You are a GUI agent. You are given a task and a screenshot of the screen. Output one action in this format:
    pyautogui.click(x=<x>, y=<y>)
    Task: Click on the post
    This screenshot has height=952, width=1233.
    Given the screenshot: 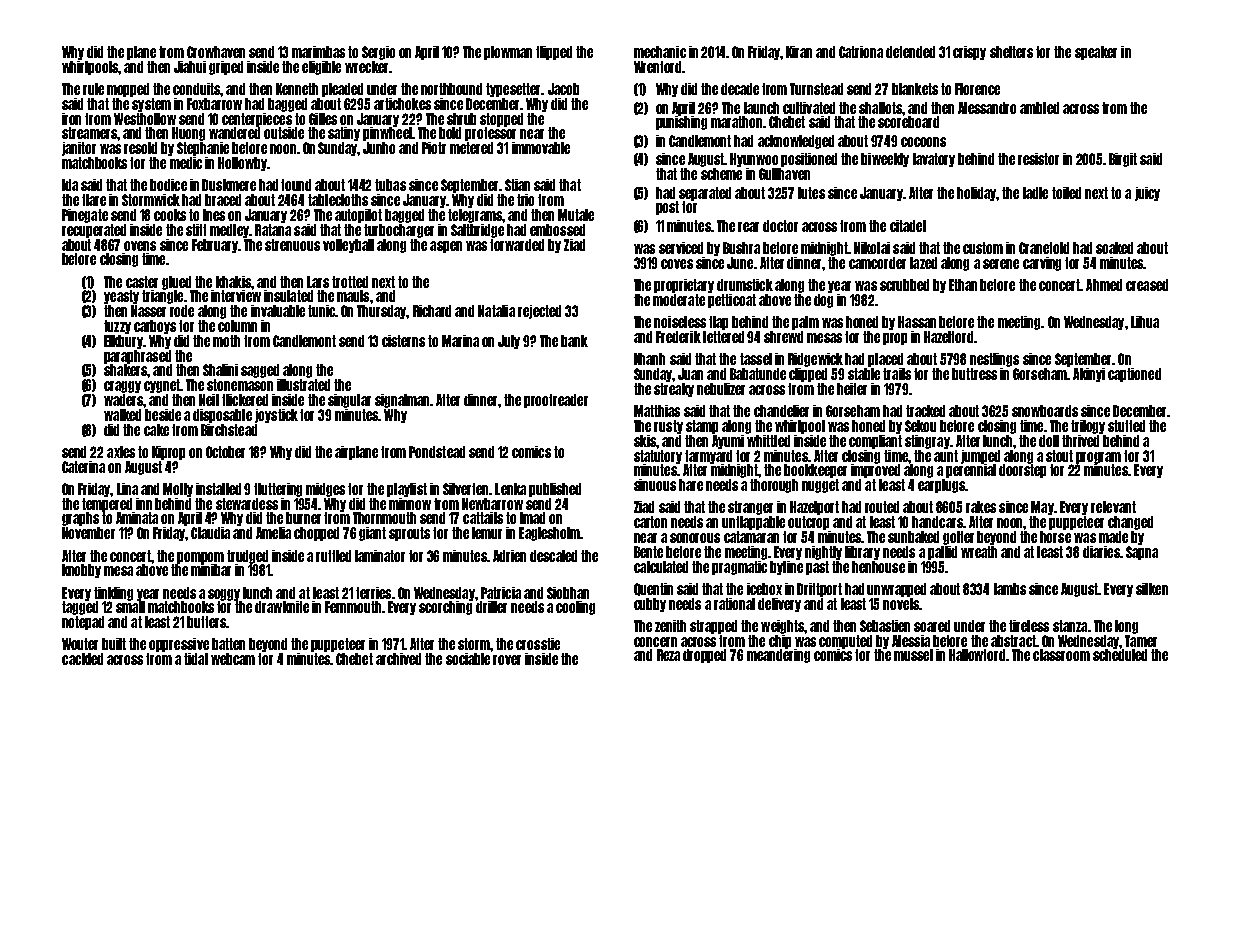 What is the action you would take?
    pyautogui.click(x=667, y=208)
